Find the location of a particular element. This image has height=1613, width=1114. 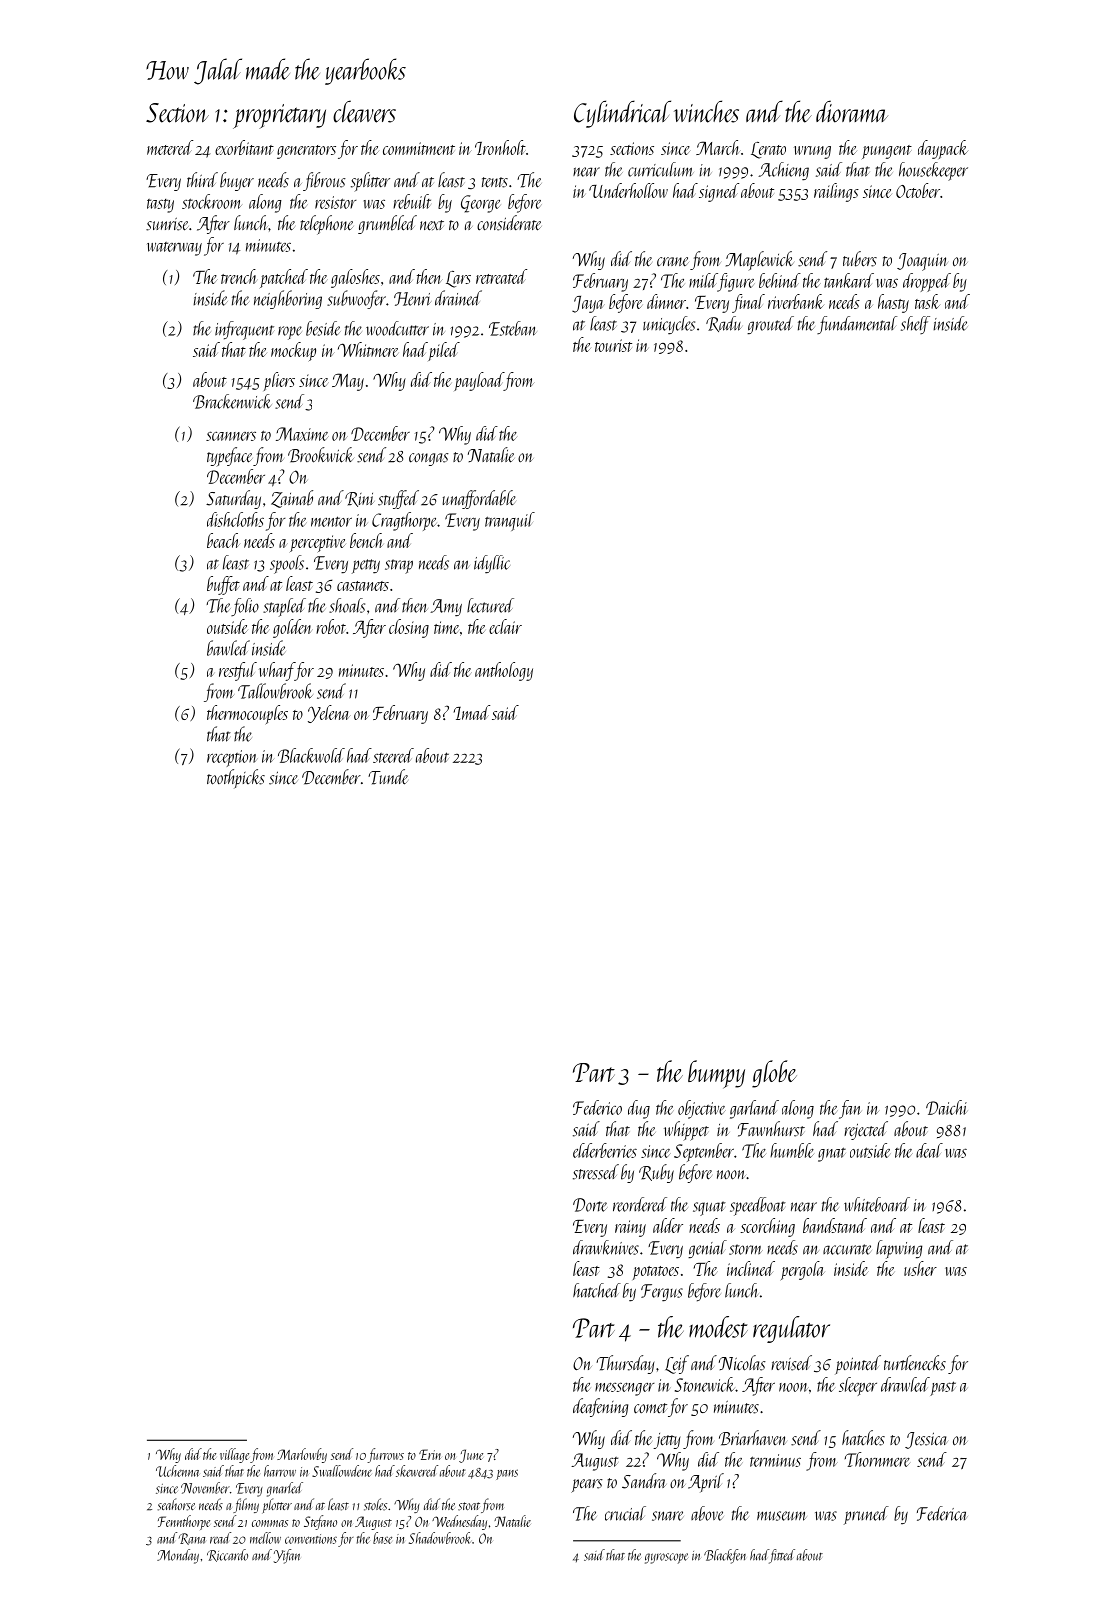

Marlowby is located at coordinates (302, 1455).
